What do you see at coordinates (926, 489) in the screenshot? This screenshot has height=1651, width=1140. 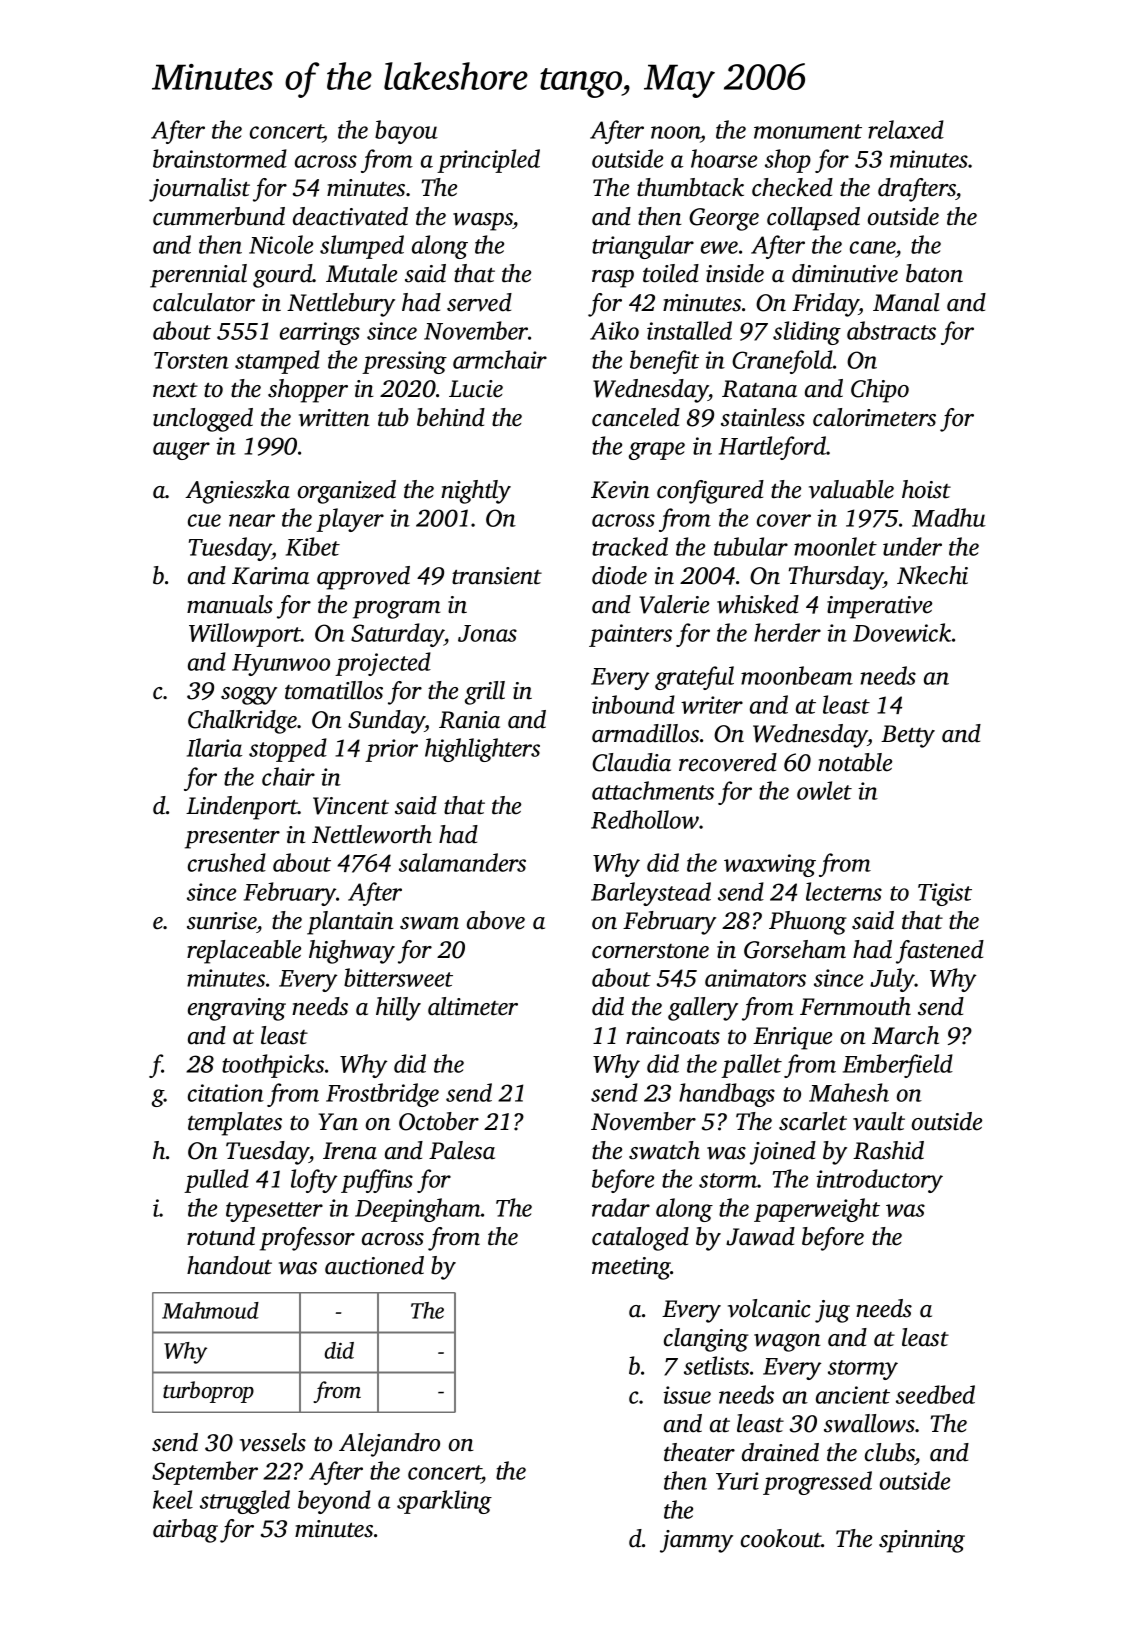 I see `hoist` at bounding box center [926, 489].
